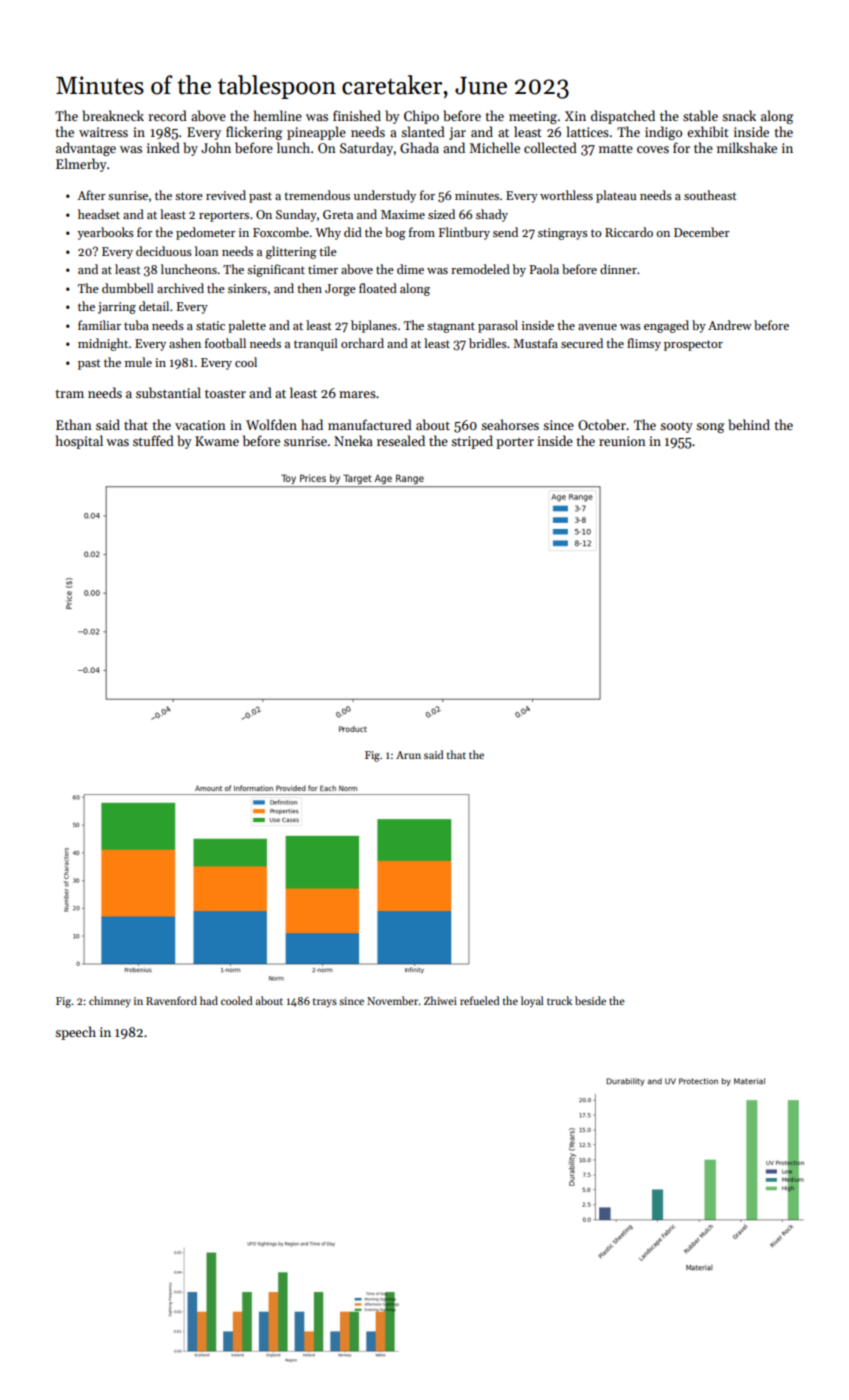  What do you see at coordinates (749, 424) in the page?
I see `behind` at bounding box center [749, 424].
